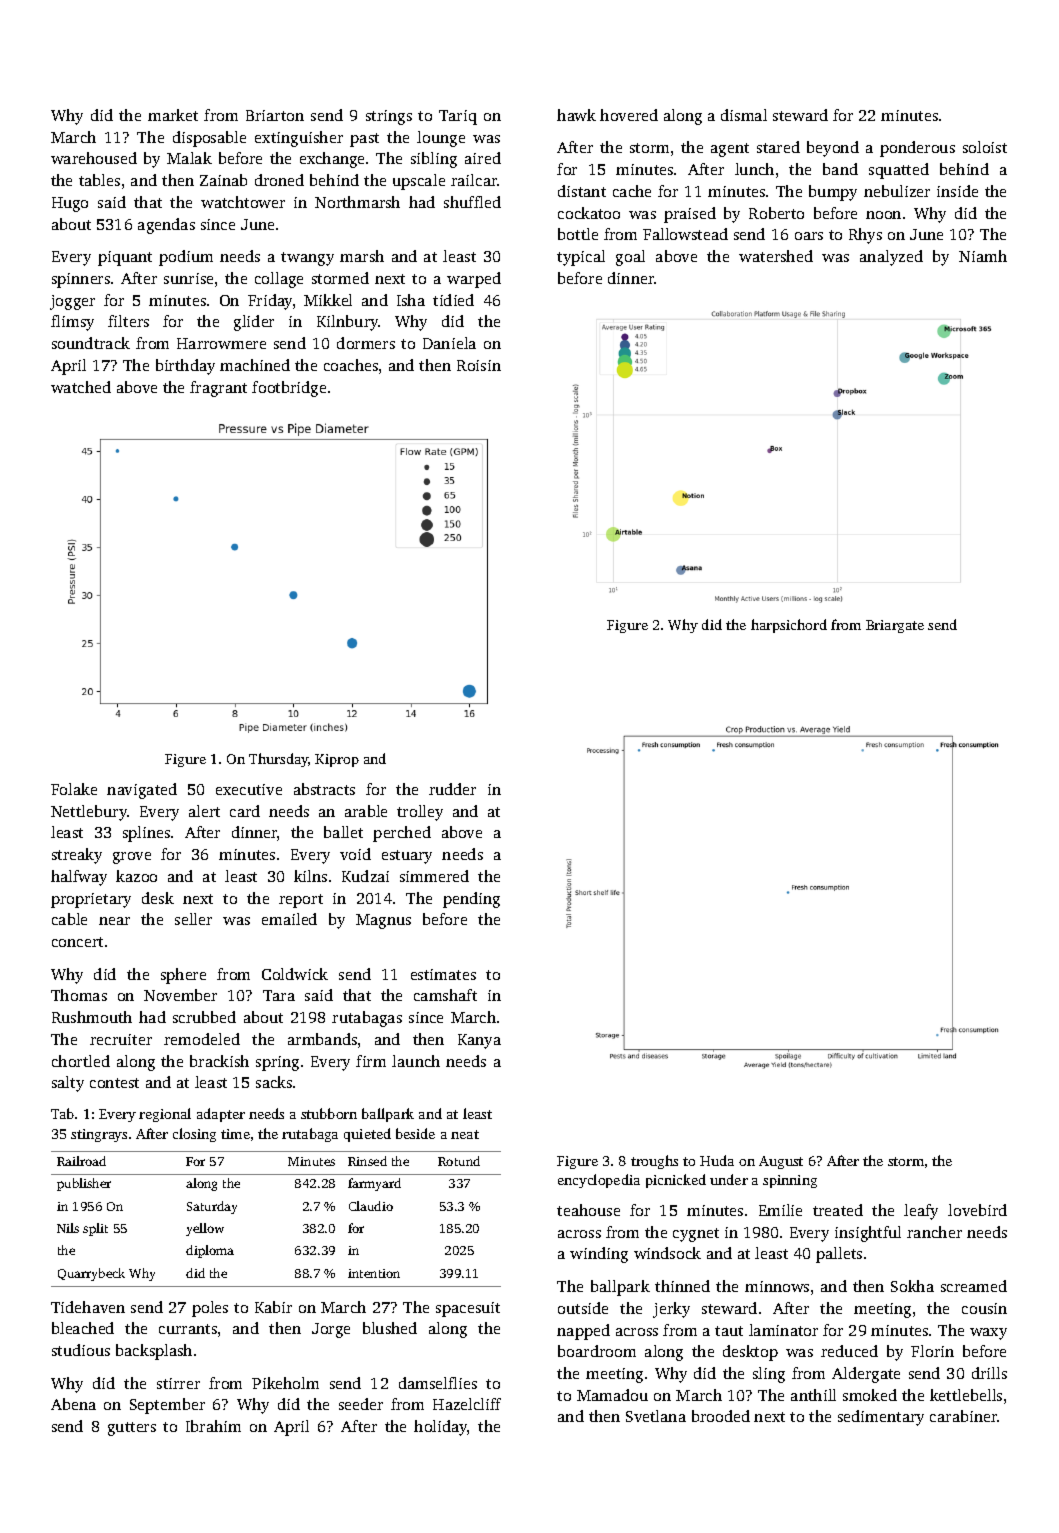  I want to click on Kiprop, so click(337, 760).
